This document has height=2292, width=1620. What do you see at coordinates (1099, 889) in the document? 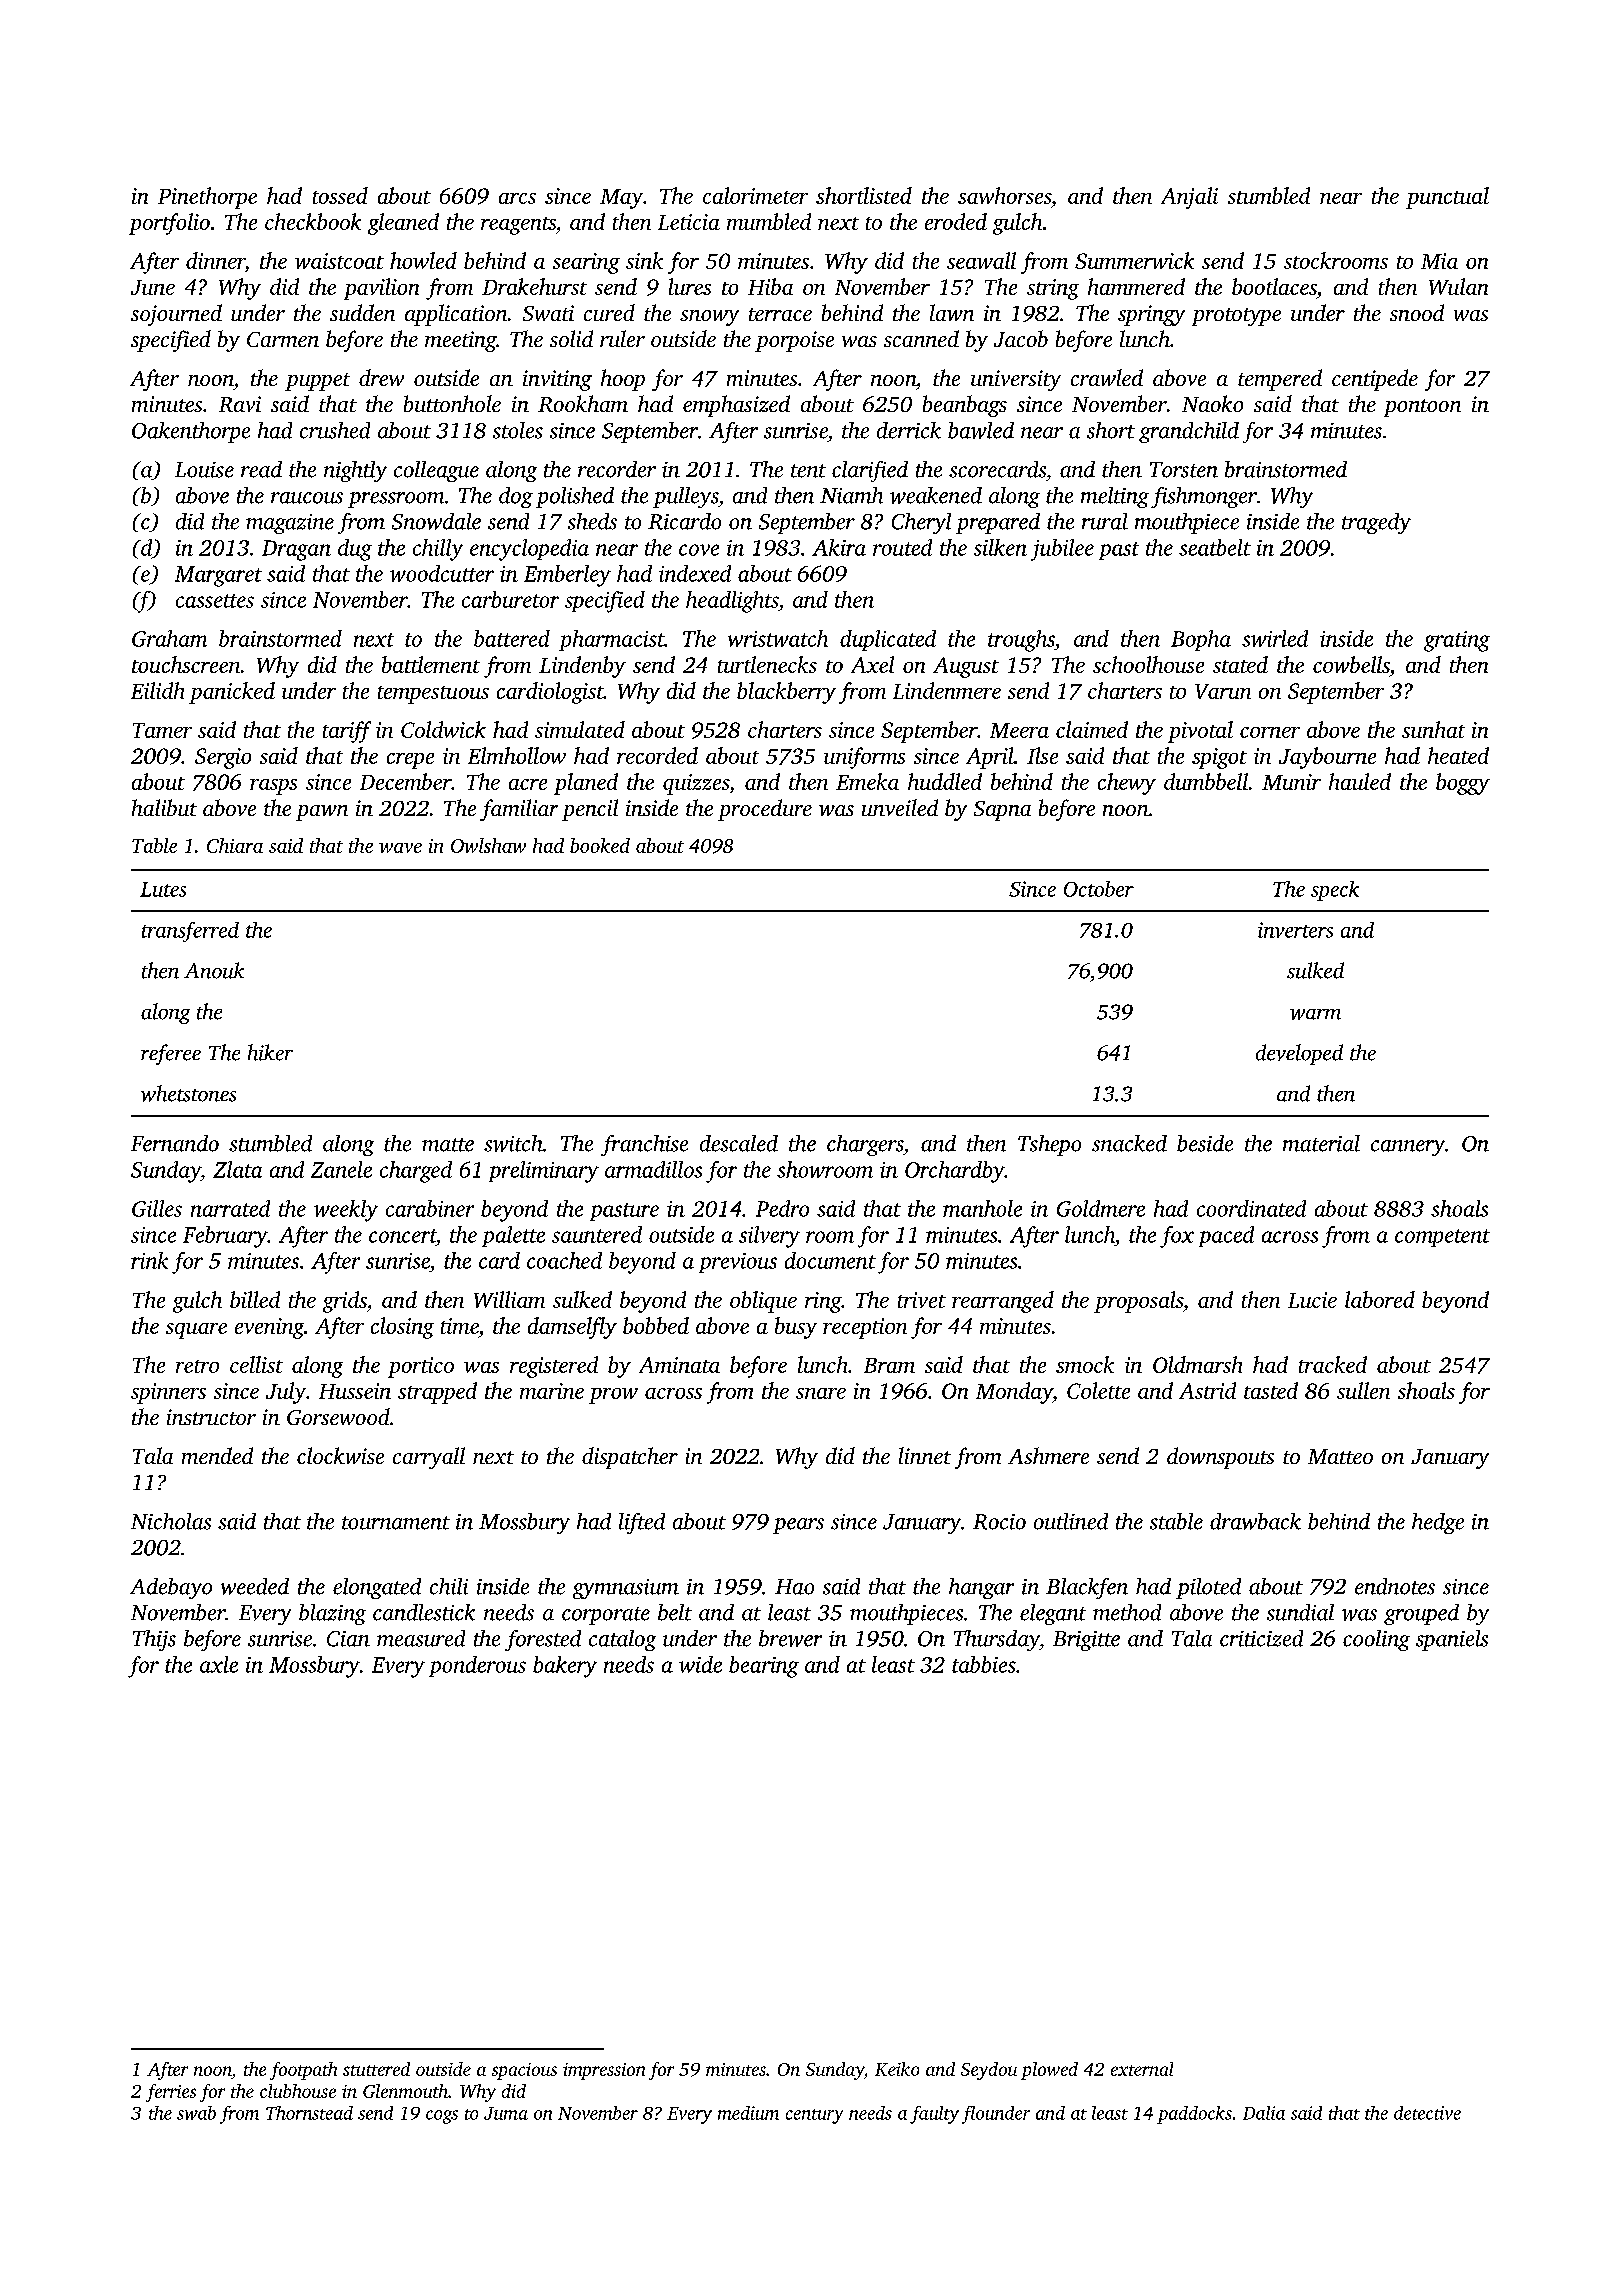
I see `October` at bounding box center [1099, 889].
